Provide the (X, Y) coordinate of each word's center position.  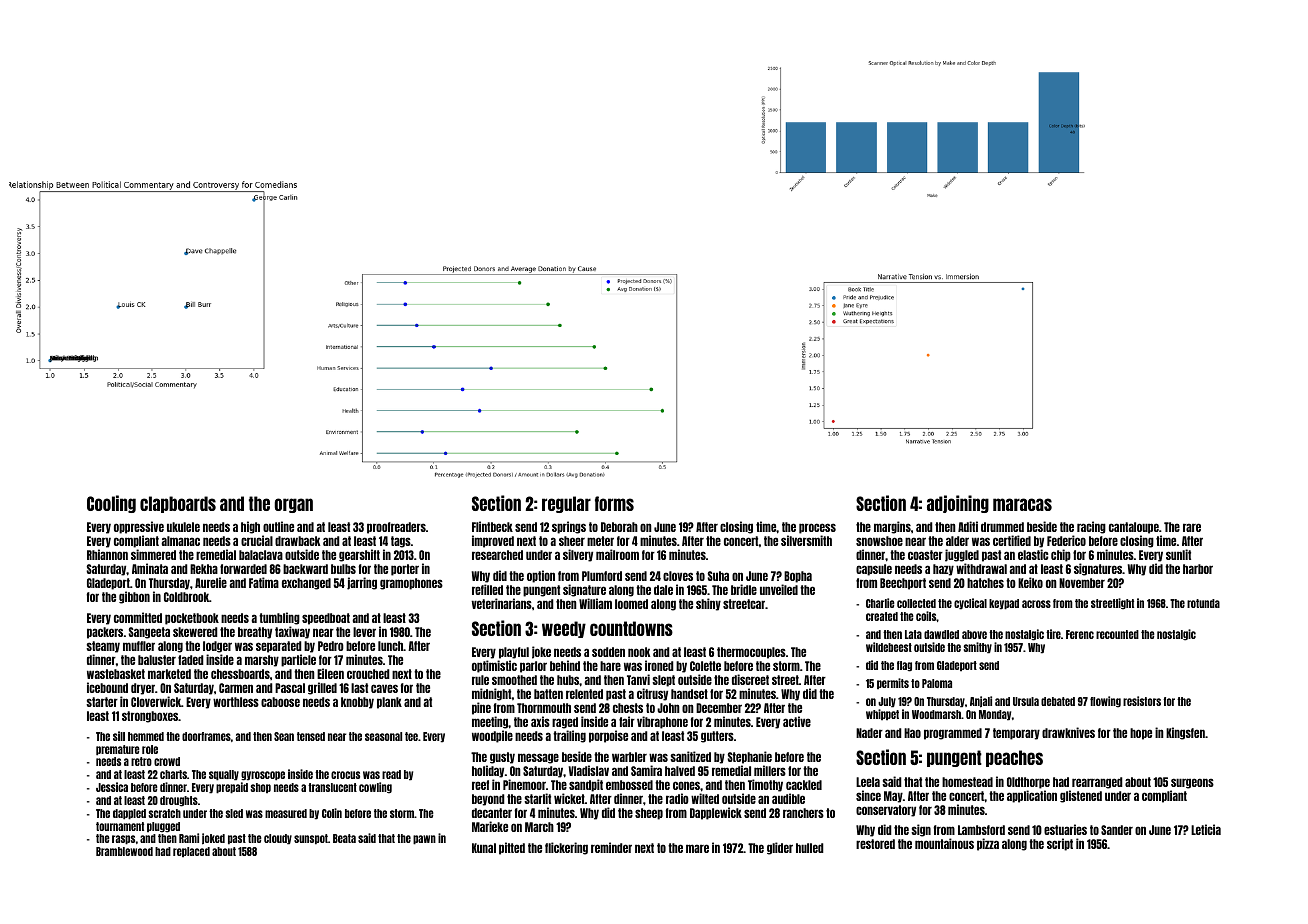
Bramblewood (124, 851)
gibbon (134, 597)
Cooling (111, 504)
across (1036, 604)
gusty (502, 758)
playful (514, 653)
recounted (1117, 634)
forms (614, 503)
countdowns (631, 628)
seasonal (383, 736)
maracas (1022, 504)
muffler (139, 646)
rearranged (1097, 783)
